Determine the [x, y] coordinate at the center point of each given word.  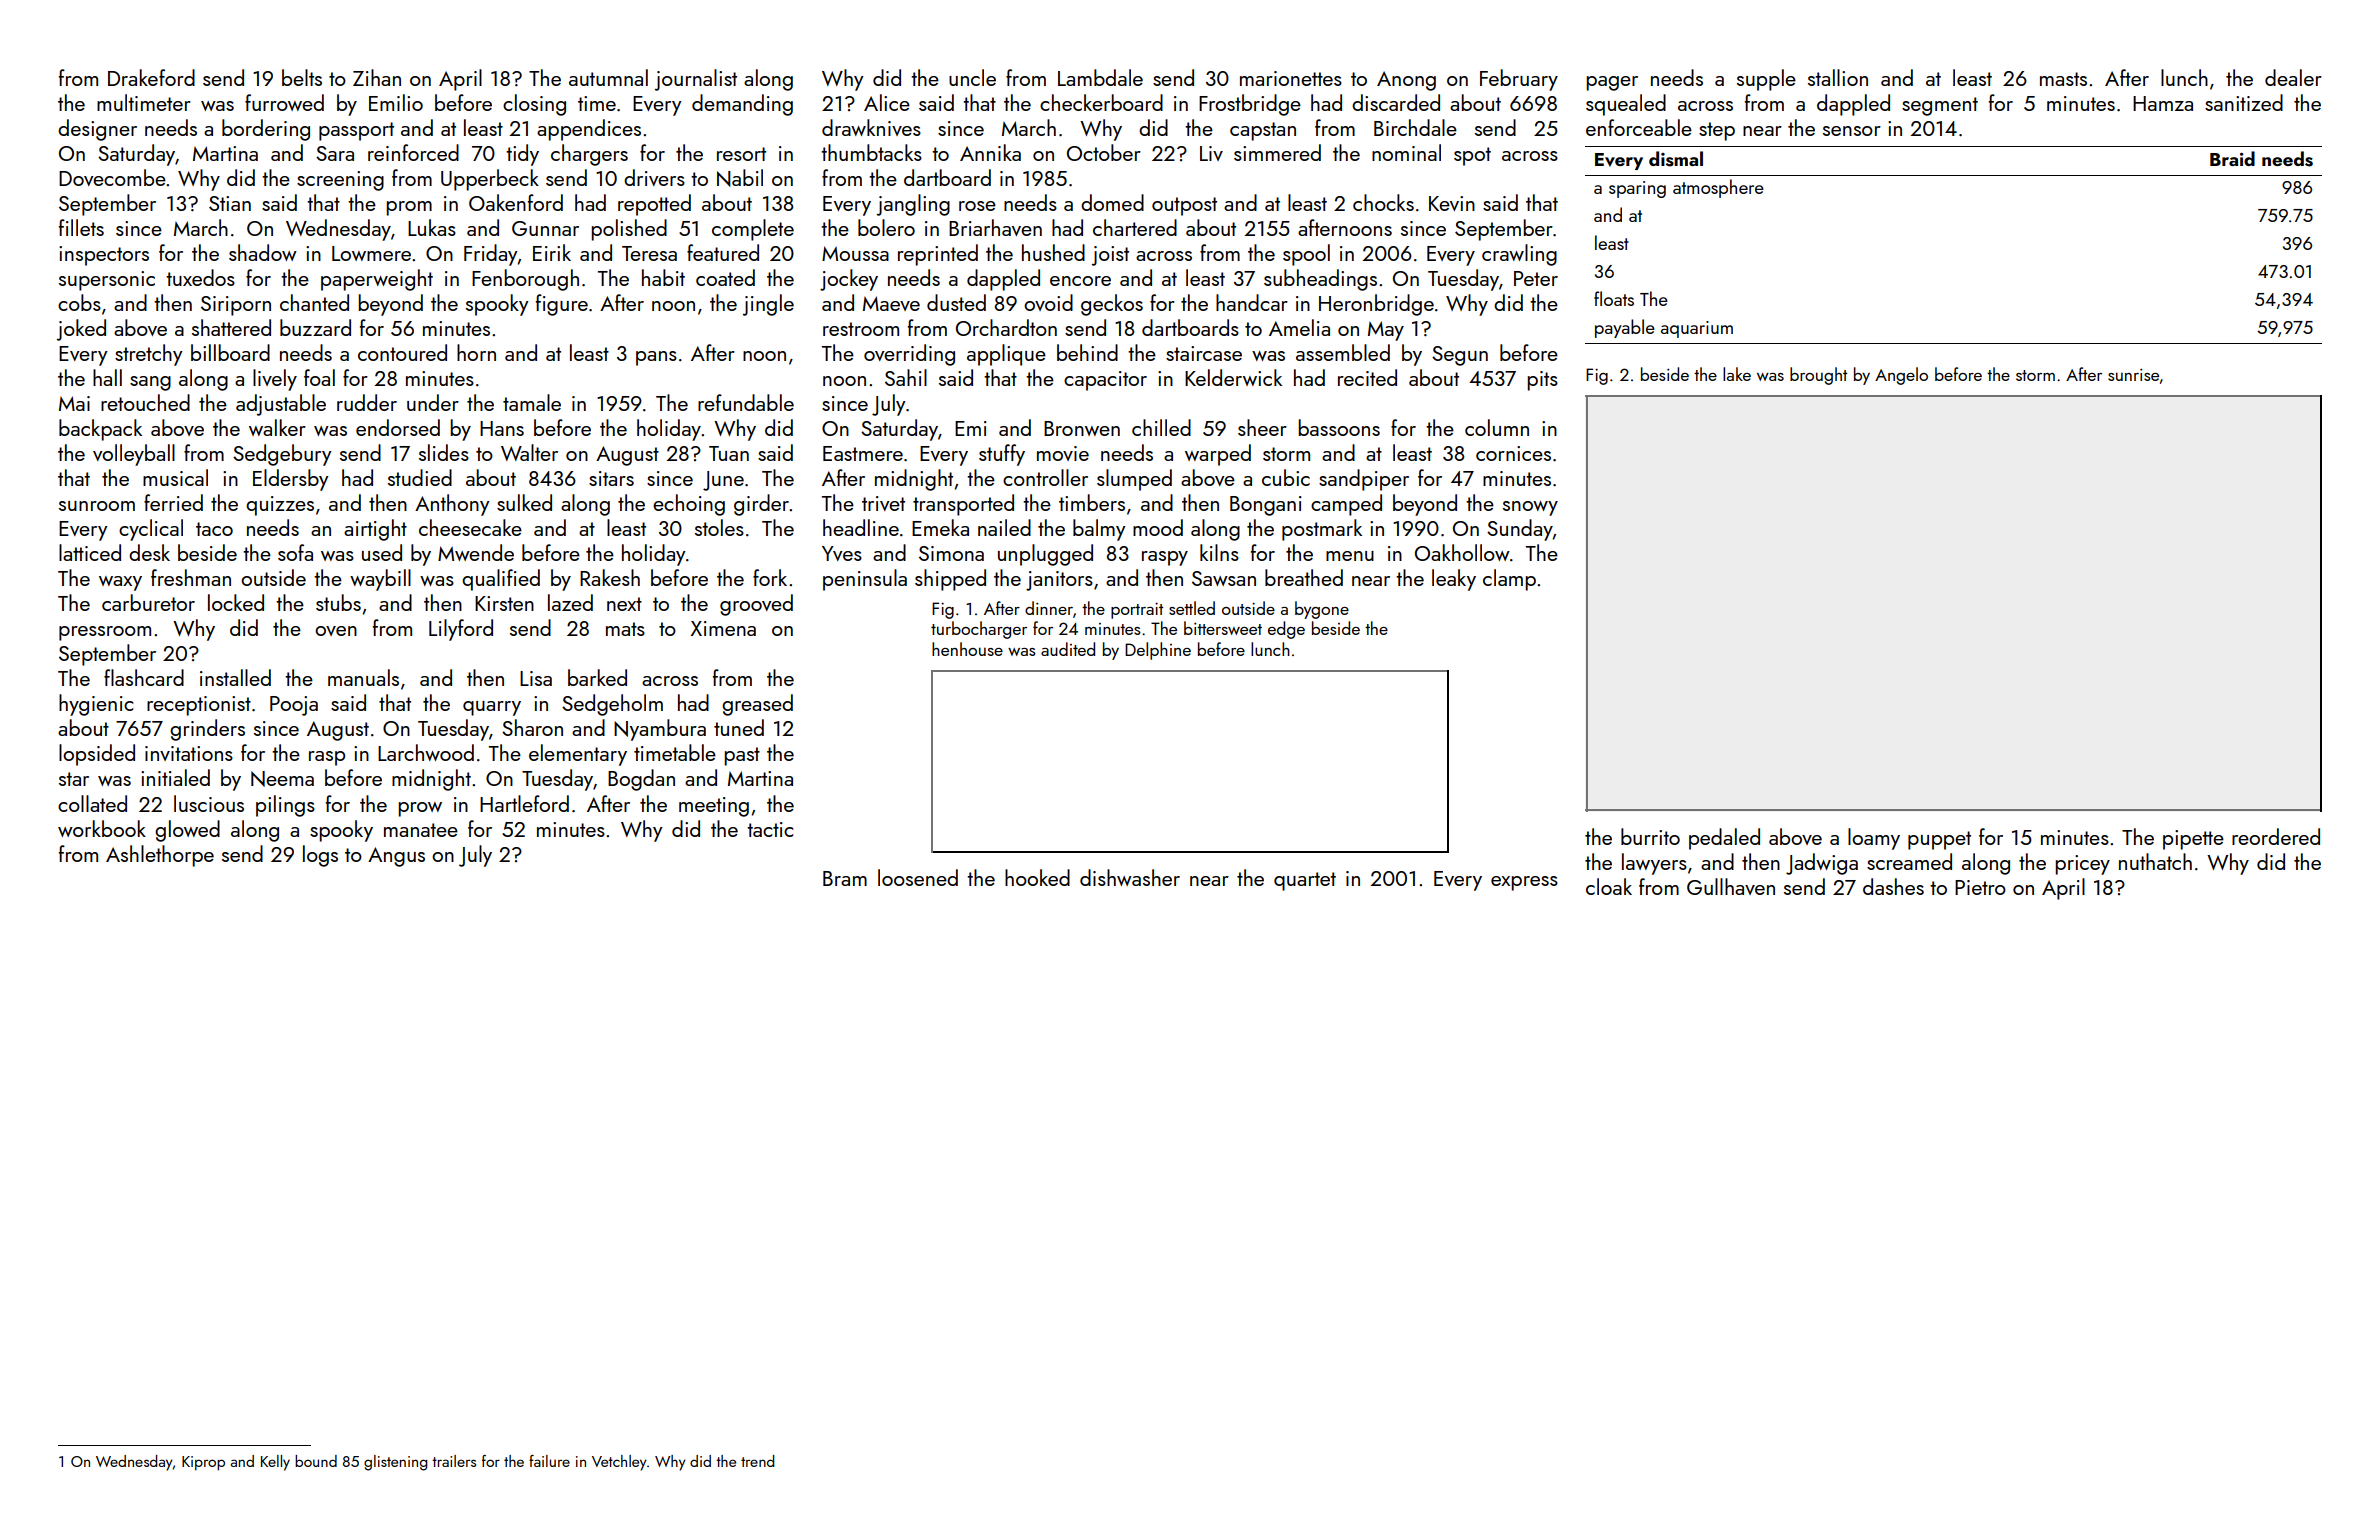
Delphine [1158, 651]
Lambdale [1100, 77]
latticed [90, 552]
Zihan [377, 77]
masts [2063, 79]
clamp [1509, 580]
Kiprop [203, 1463]
